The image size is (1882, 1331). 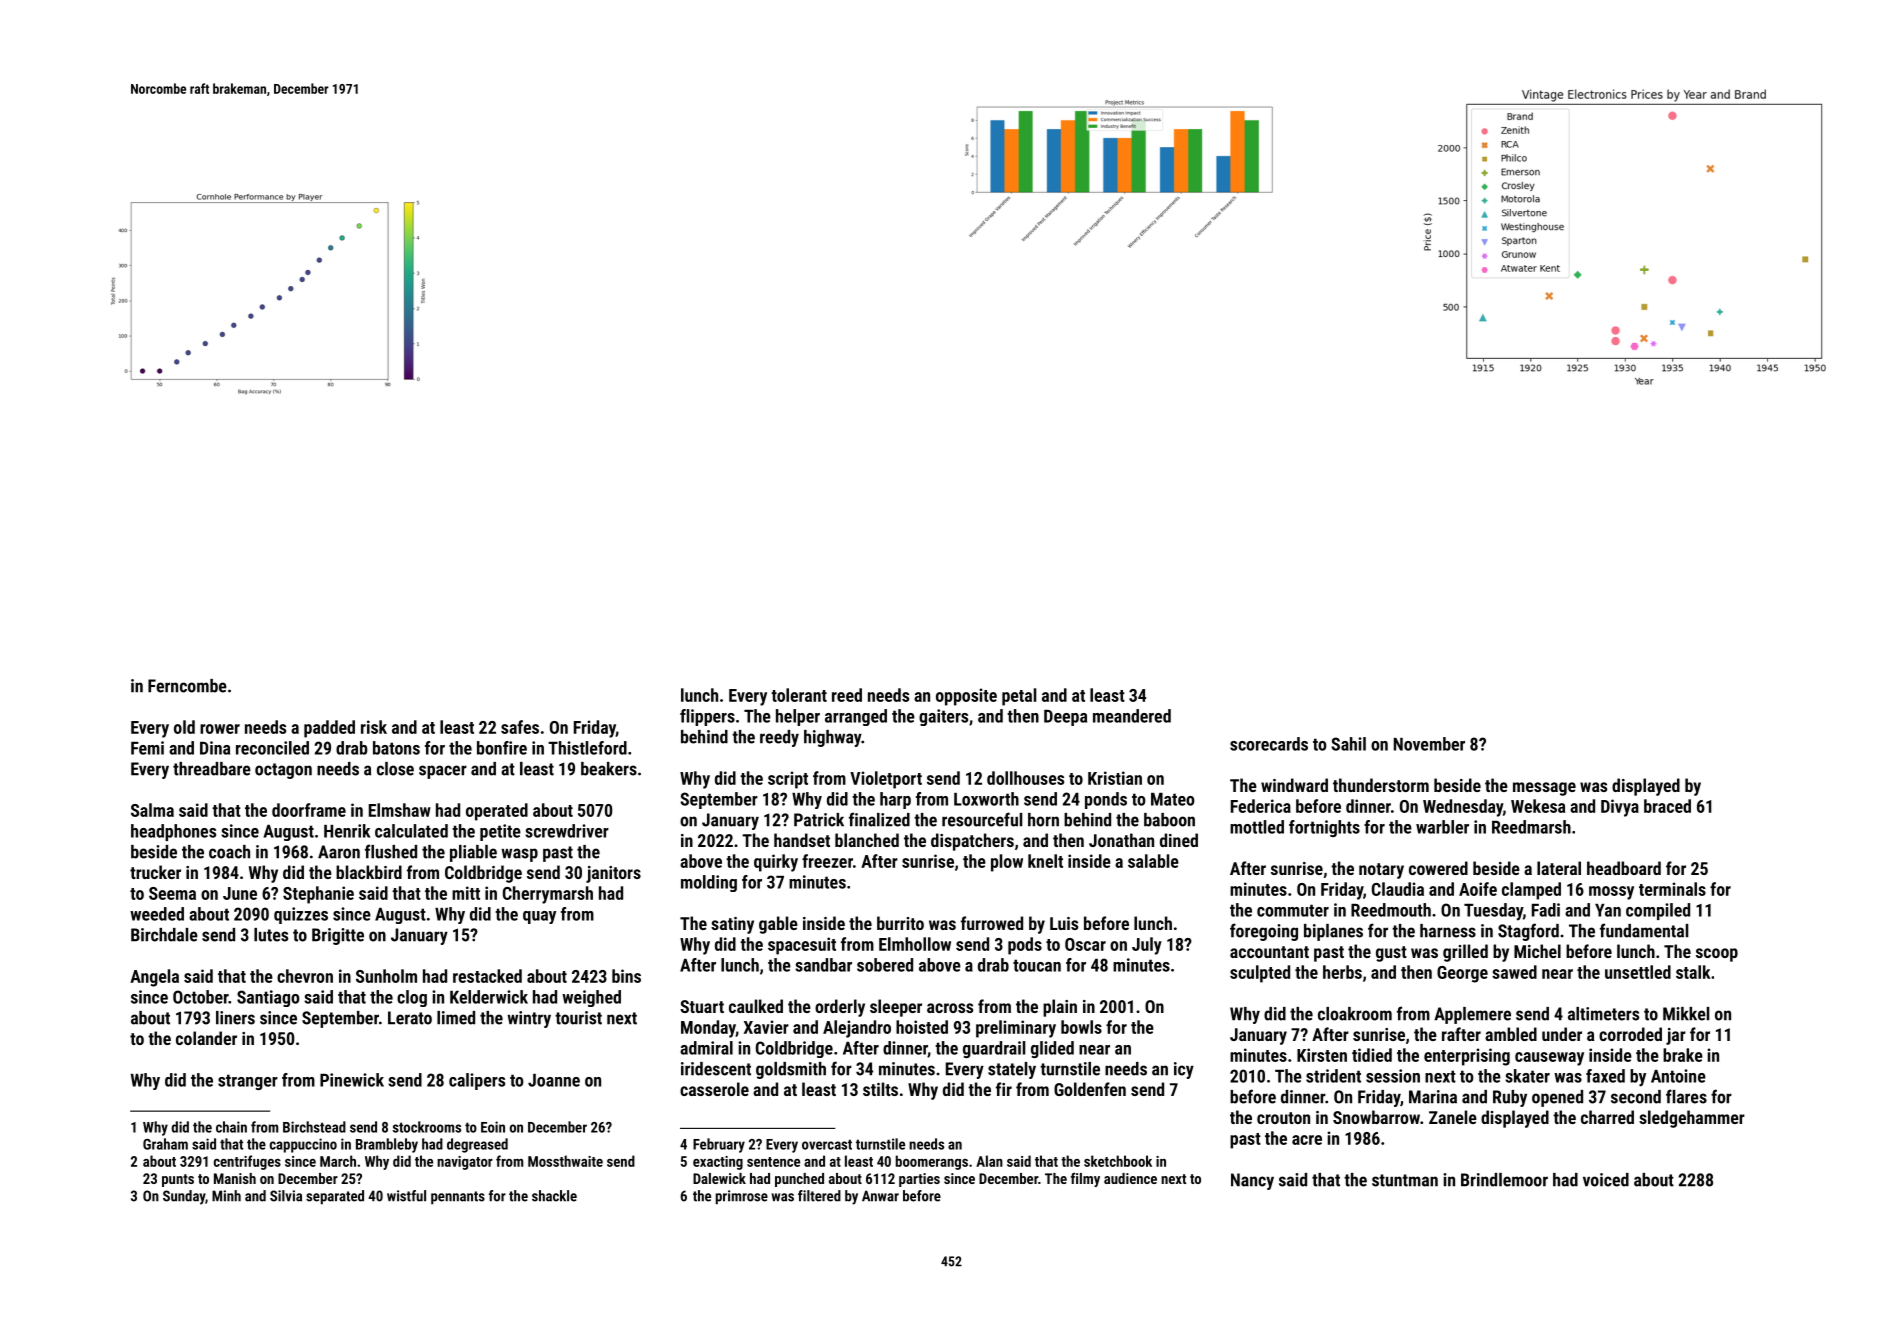 I want to click on biplanes, so click(x=1333, y=932).
